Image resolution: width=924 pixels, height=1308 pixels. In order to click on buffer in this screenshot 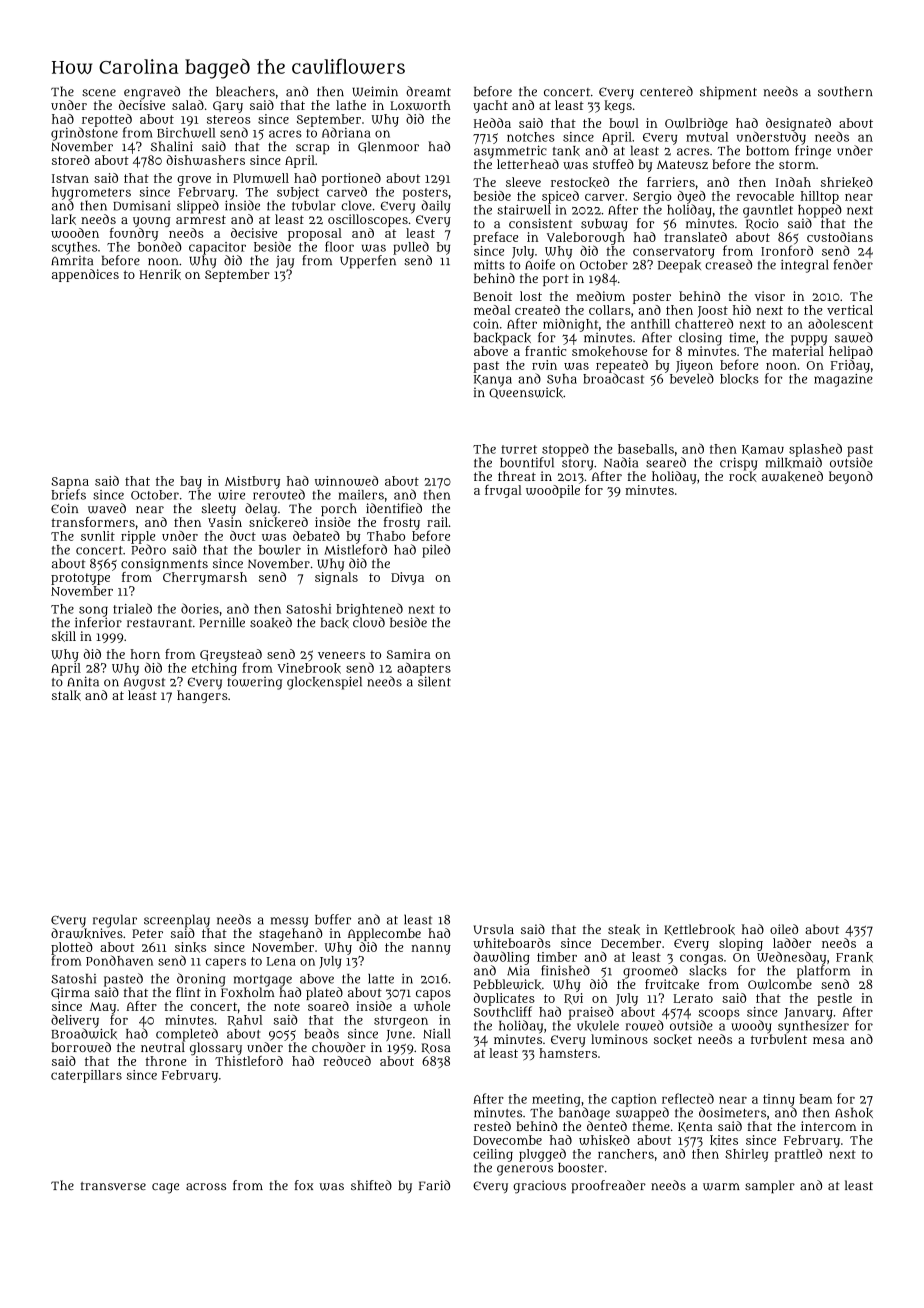, I will do `click(333, 919)`.
